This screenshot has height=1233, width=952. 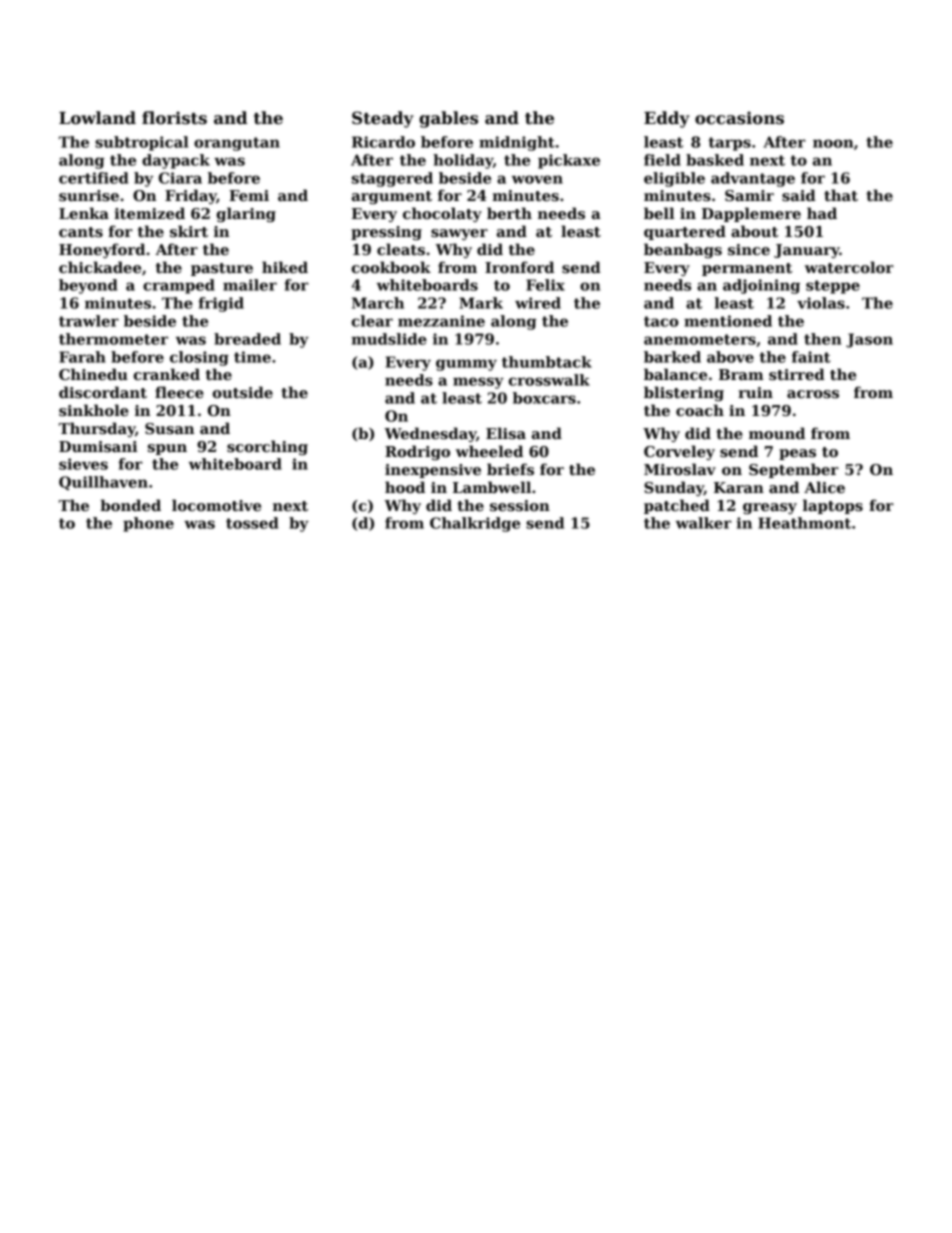 I want to click on fleece, so click(x=179, y=392).
